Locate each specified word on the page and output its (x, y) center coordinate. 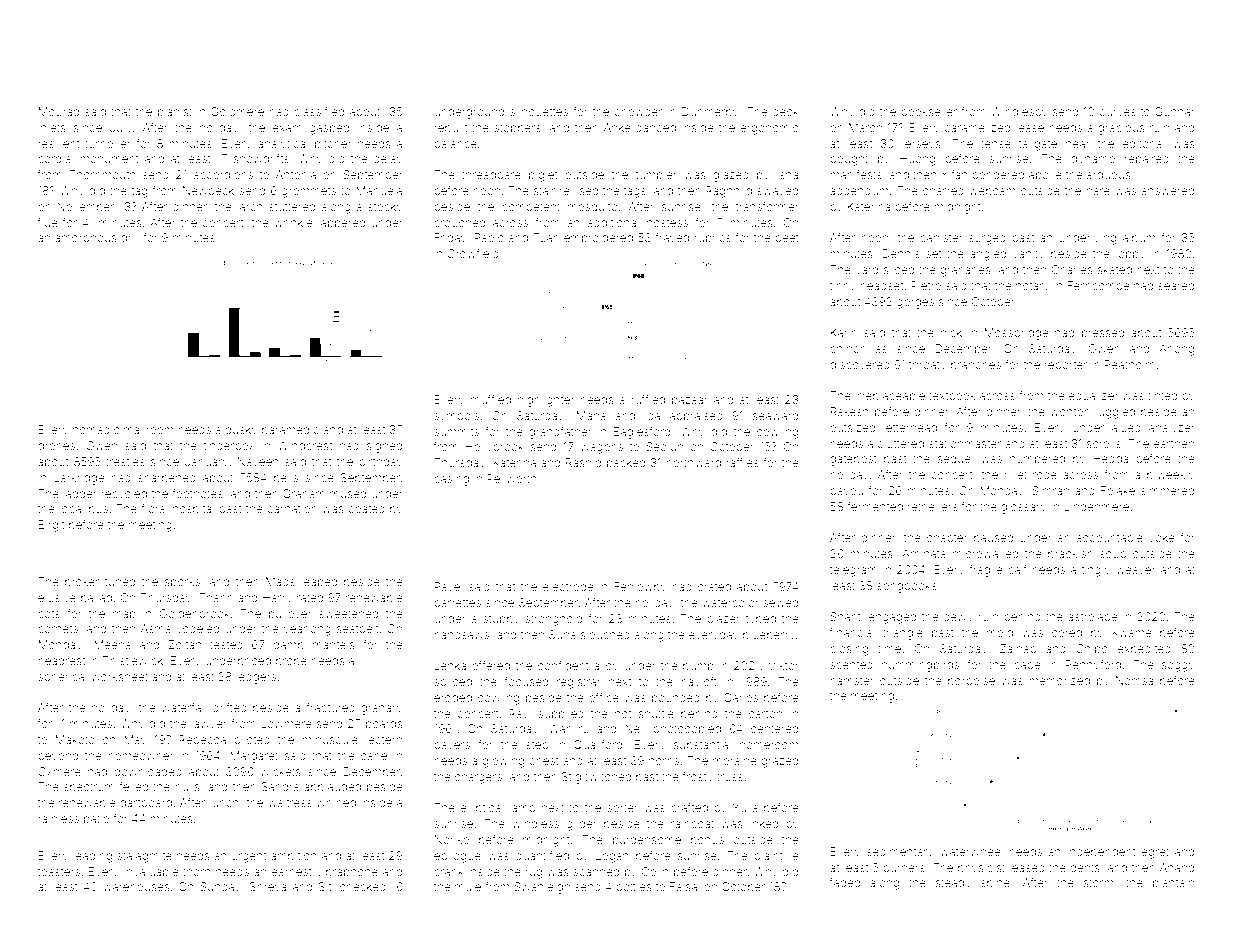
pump (698, 667)
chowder (638, 111)
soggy (1178, 667)
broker (82, 581)
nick (951, 332)
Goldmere (237, 111)
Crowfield (473, 253)
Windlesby (1019, 113)
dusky (241, 431)
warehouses (136, 887)
